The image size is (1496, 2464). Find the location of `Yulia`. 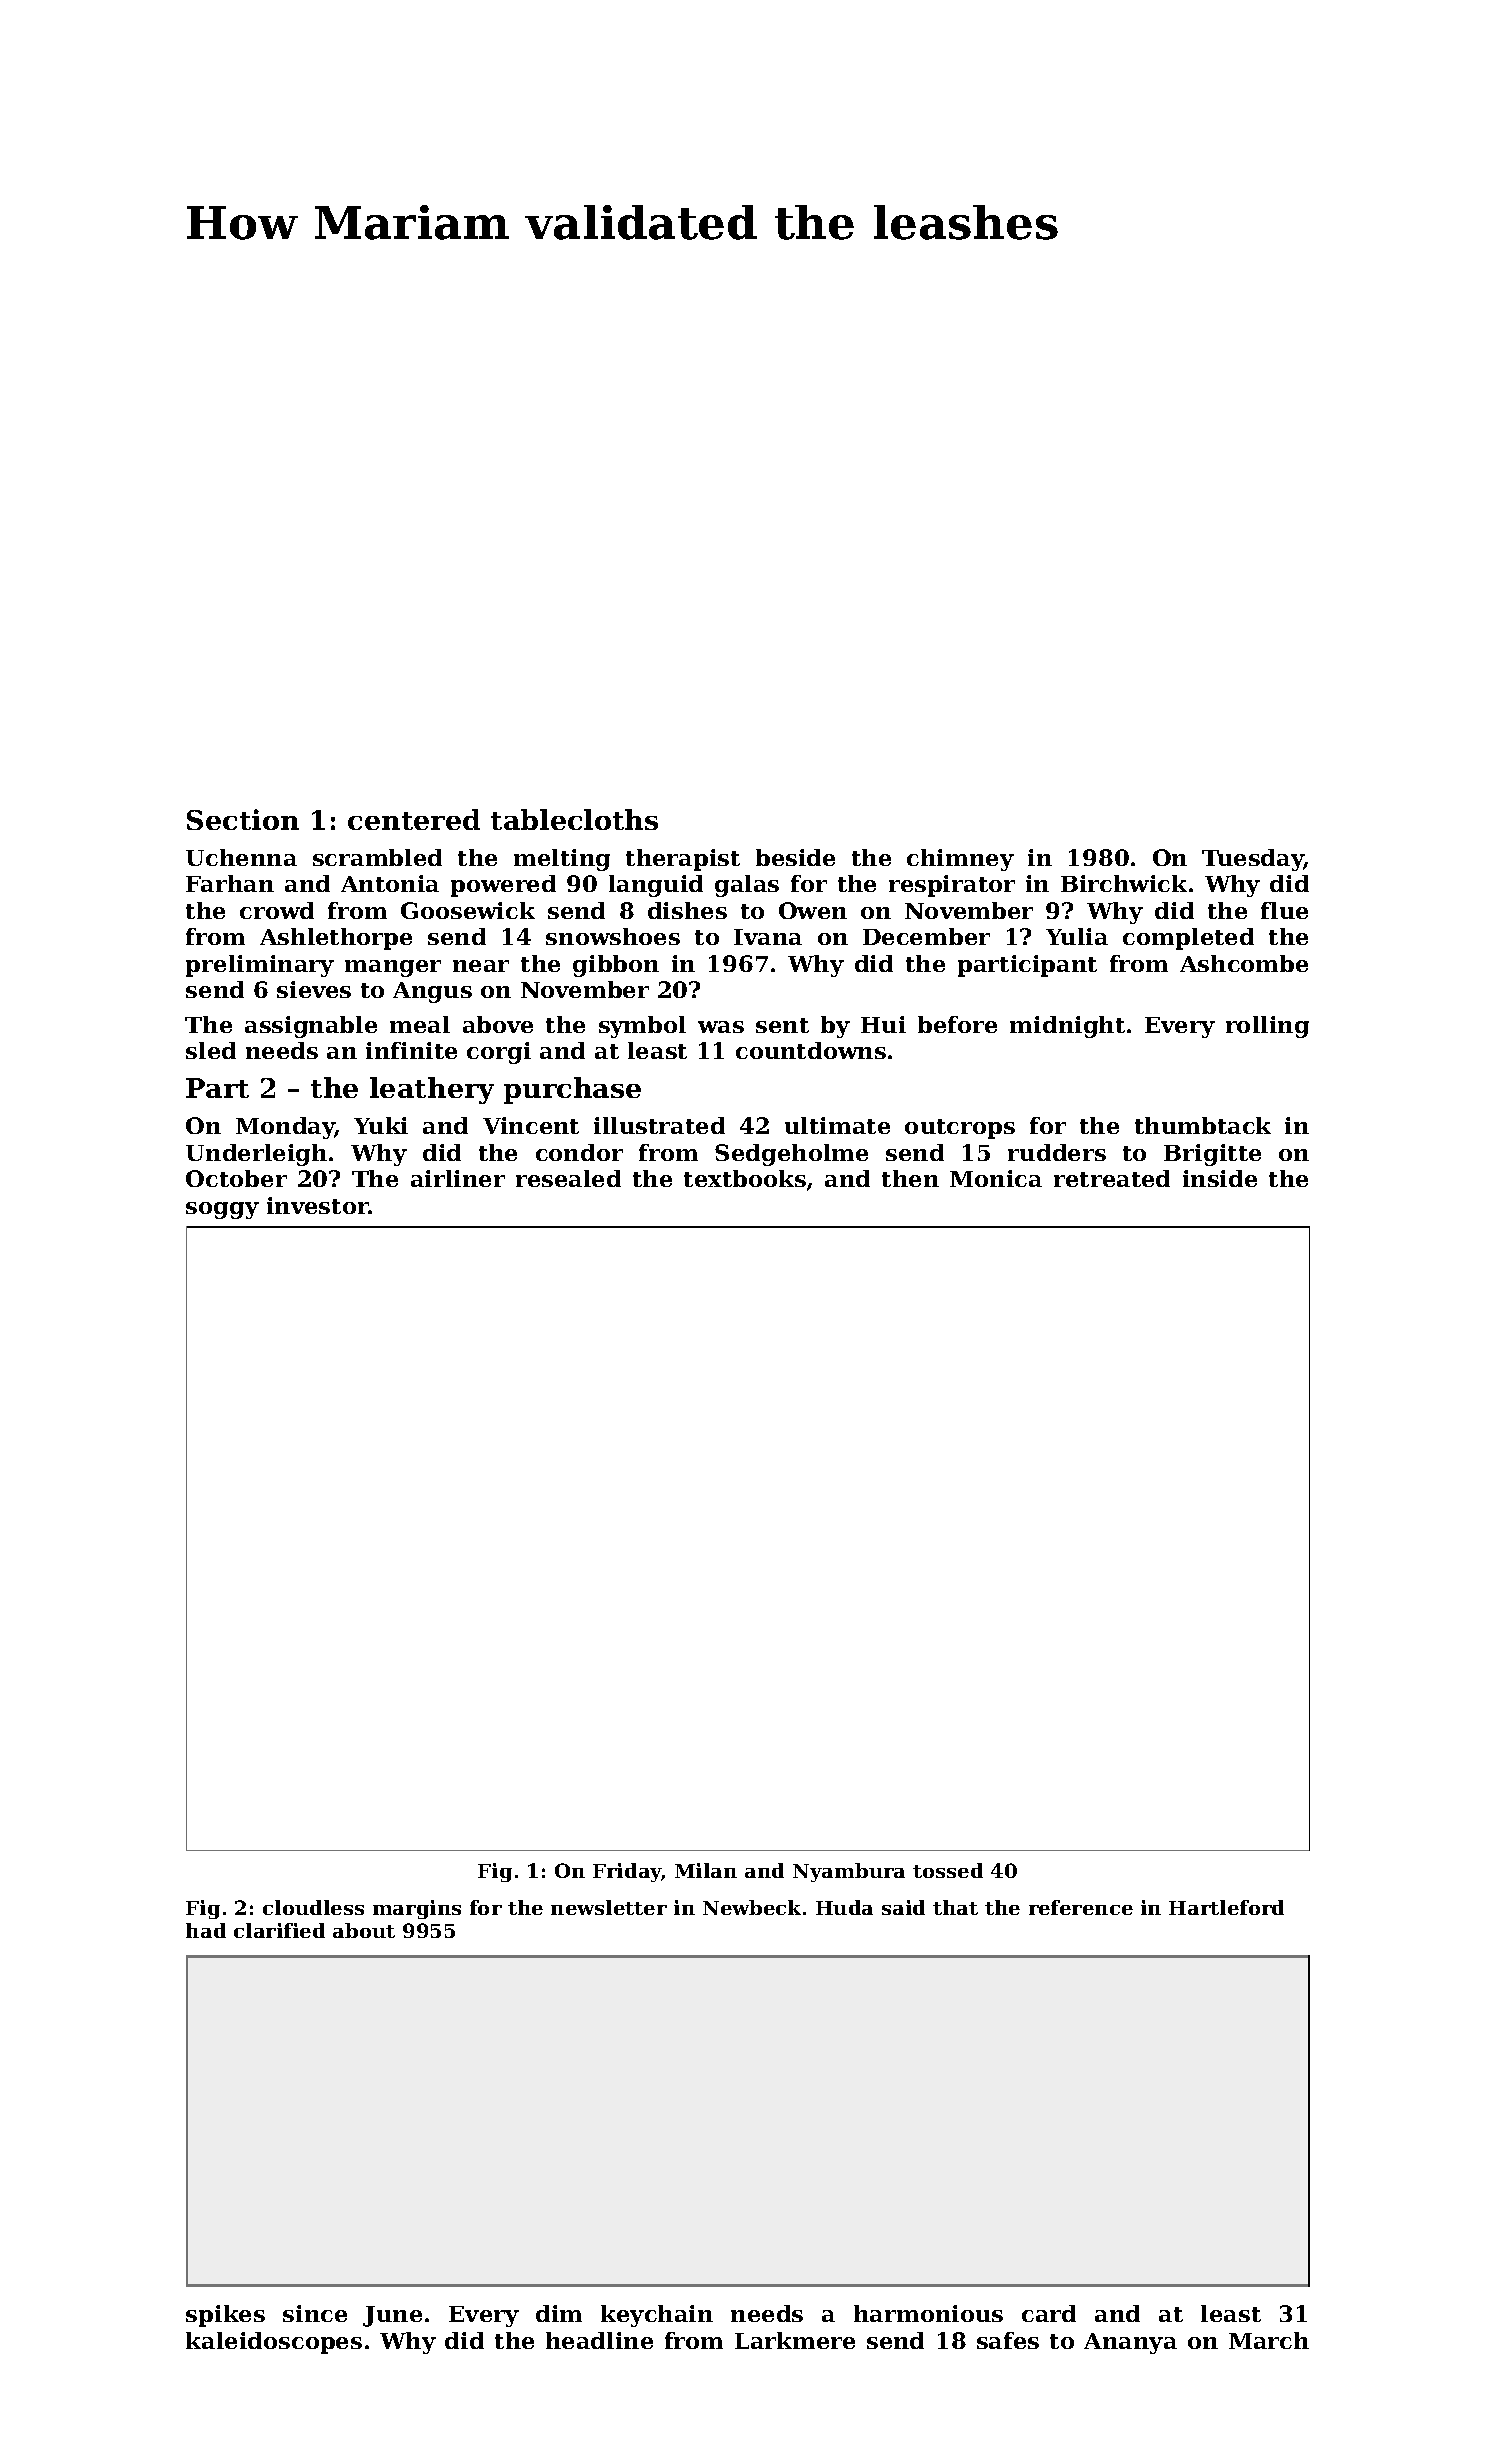

Yulia is located at coordinates (1077, 936).
